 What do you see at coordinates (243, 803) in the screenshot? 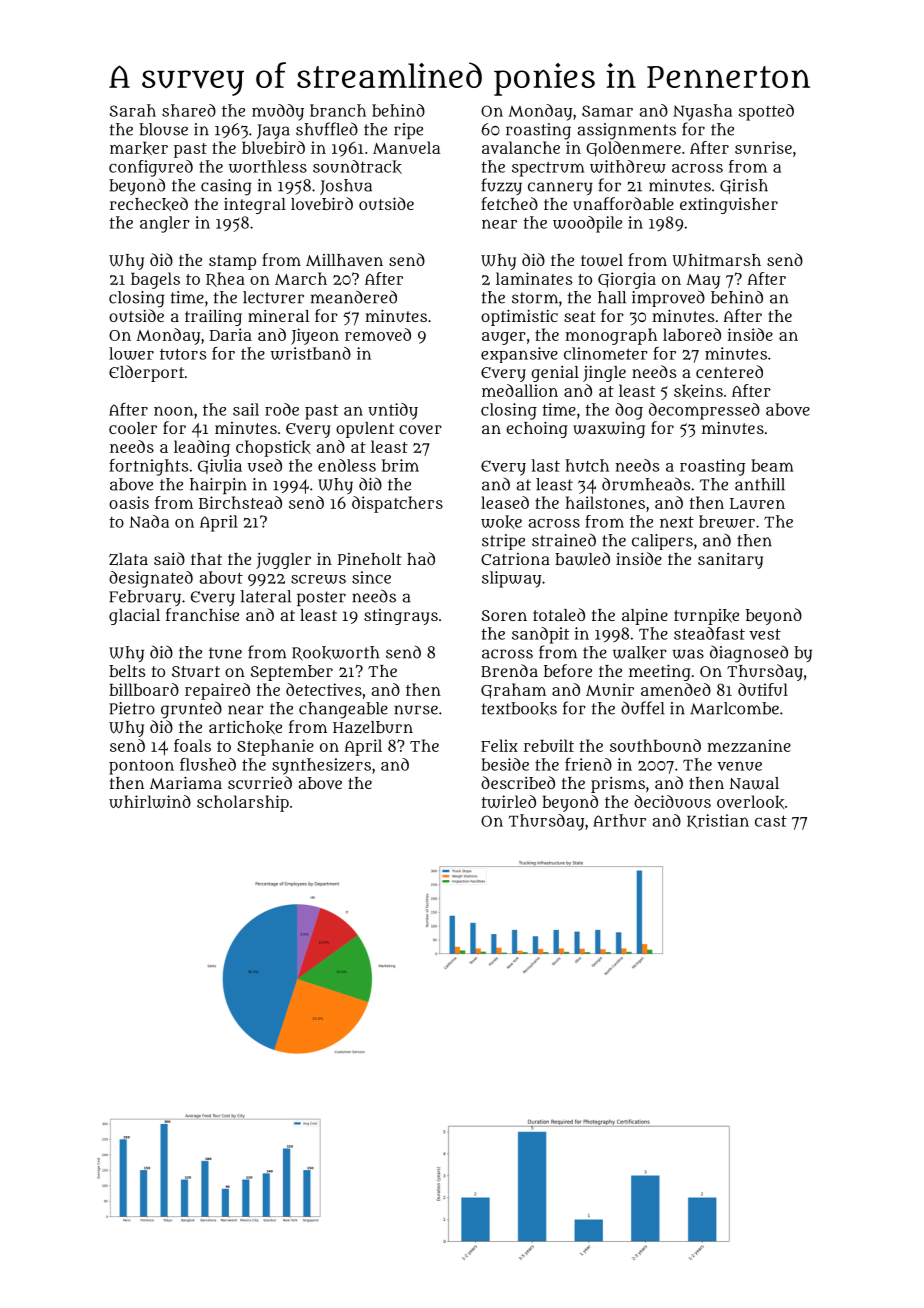
I see `scholarship` at bounding box center [243, 803].
